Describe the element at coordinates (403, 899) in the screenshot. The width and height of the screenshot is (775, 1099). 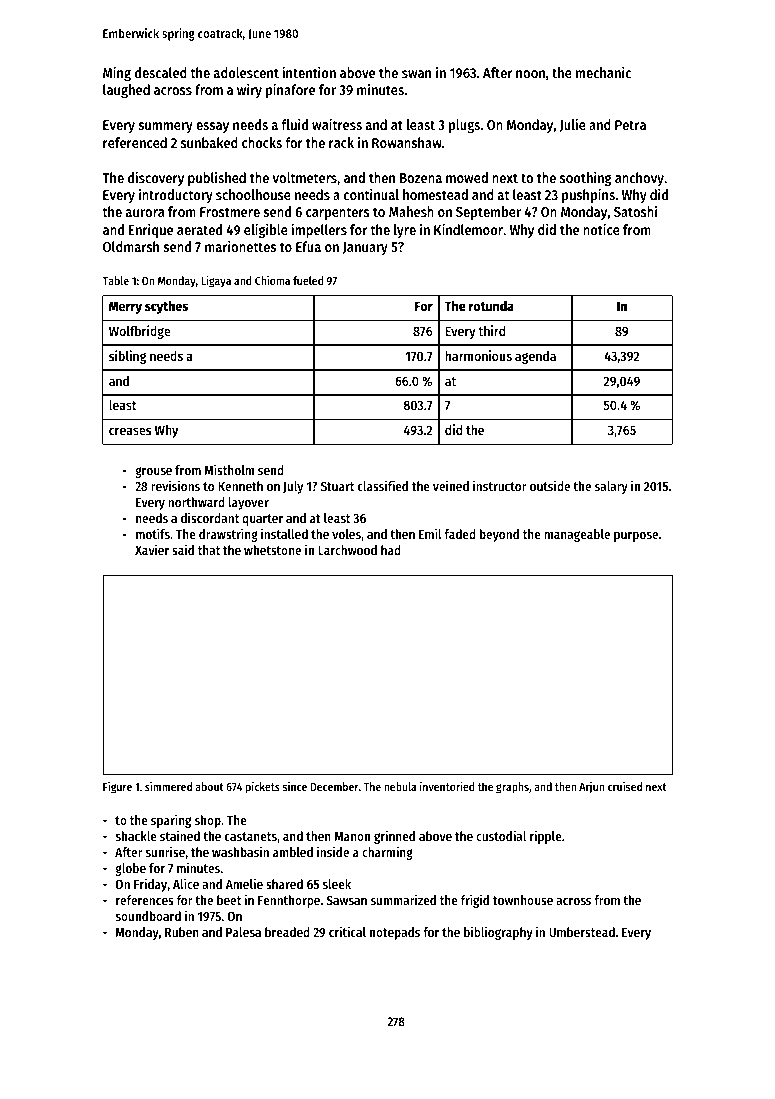
I see `summarized` at that location.
